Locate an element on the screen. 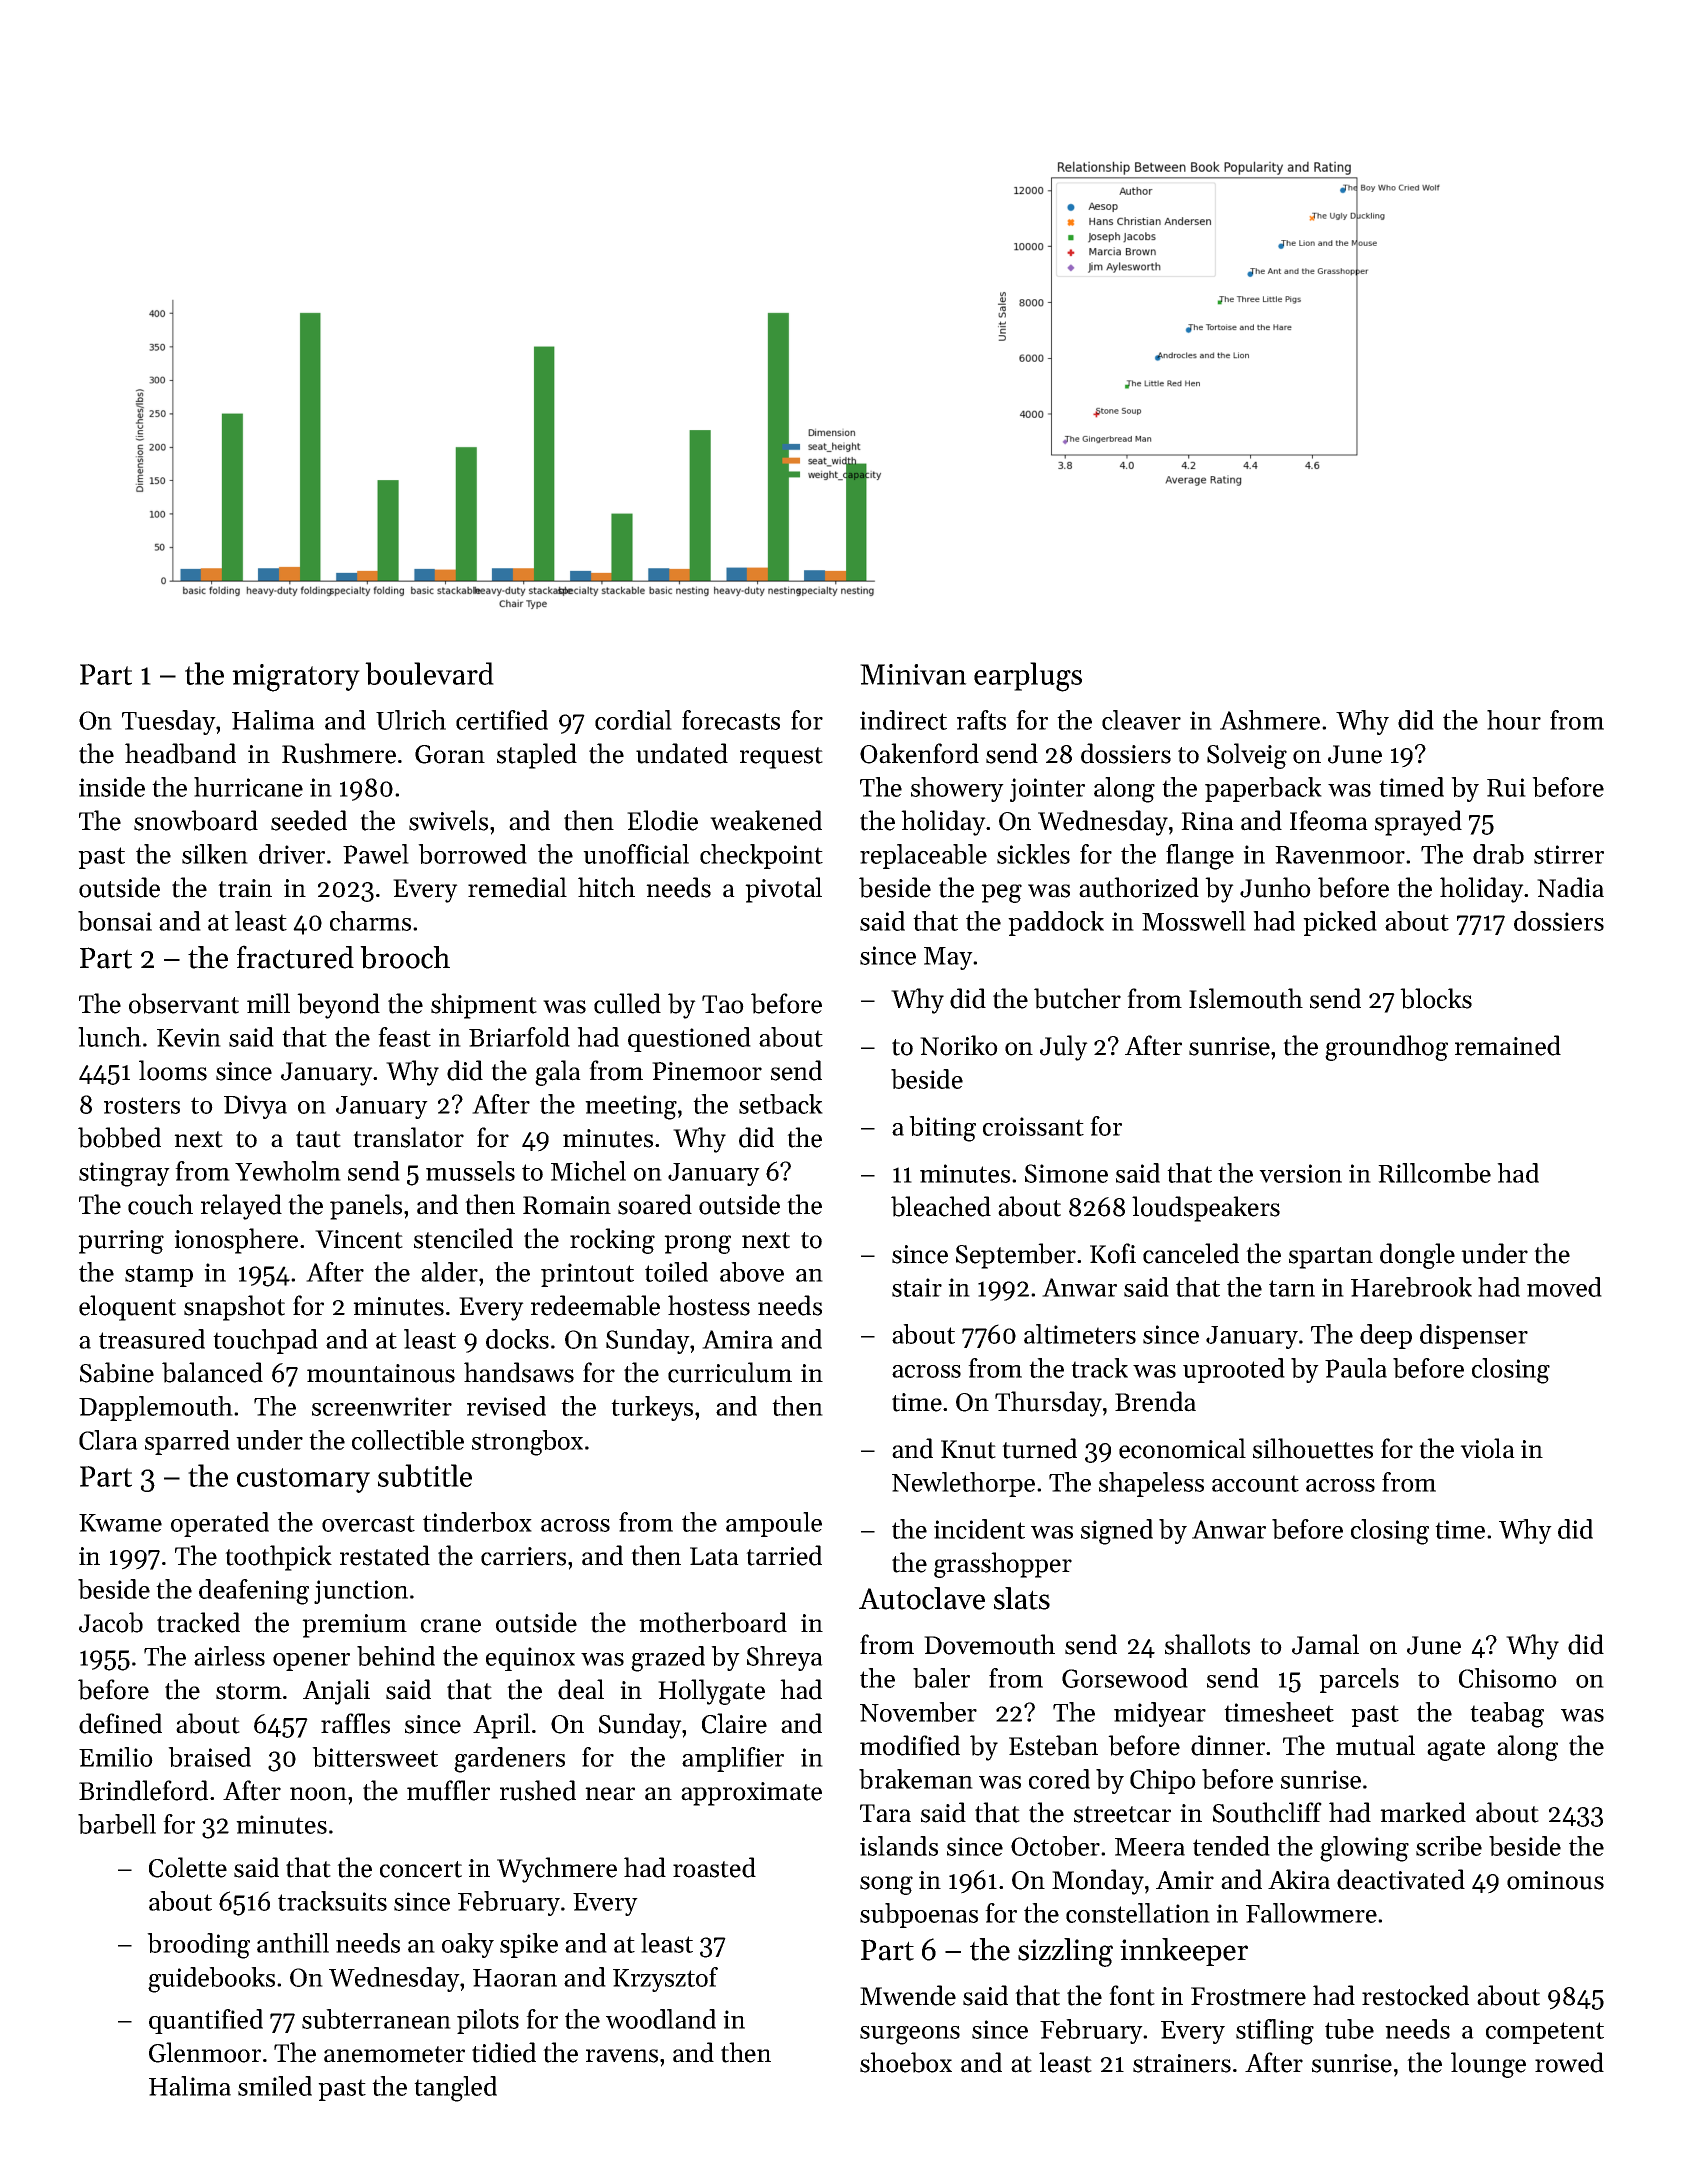 This screenshot has width=1683, height=2178. agate is located at coordinates (1456, 1750).
